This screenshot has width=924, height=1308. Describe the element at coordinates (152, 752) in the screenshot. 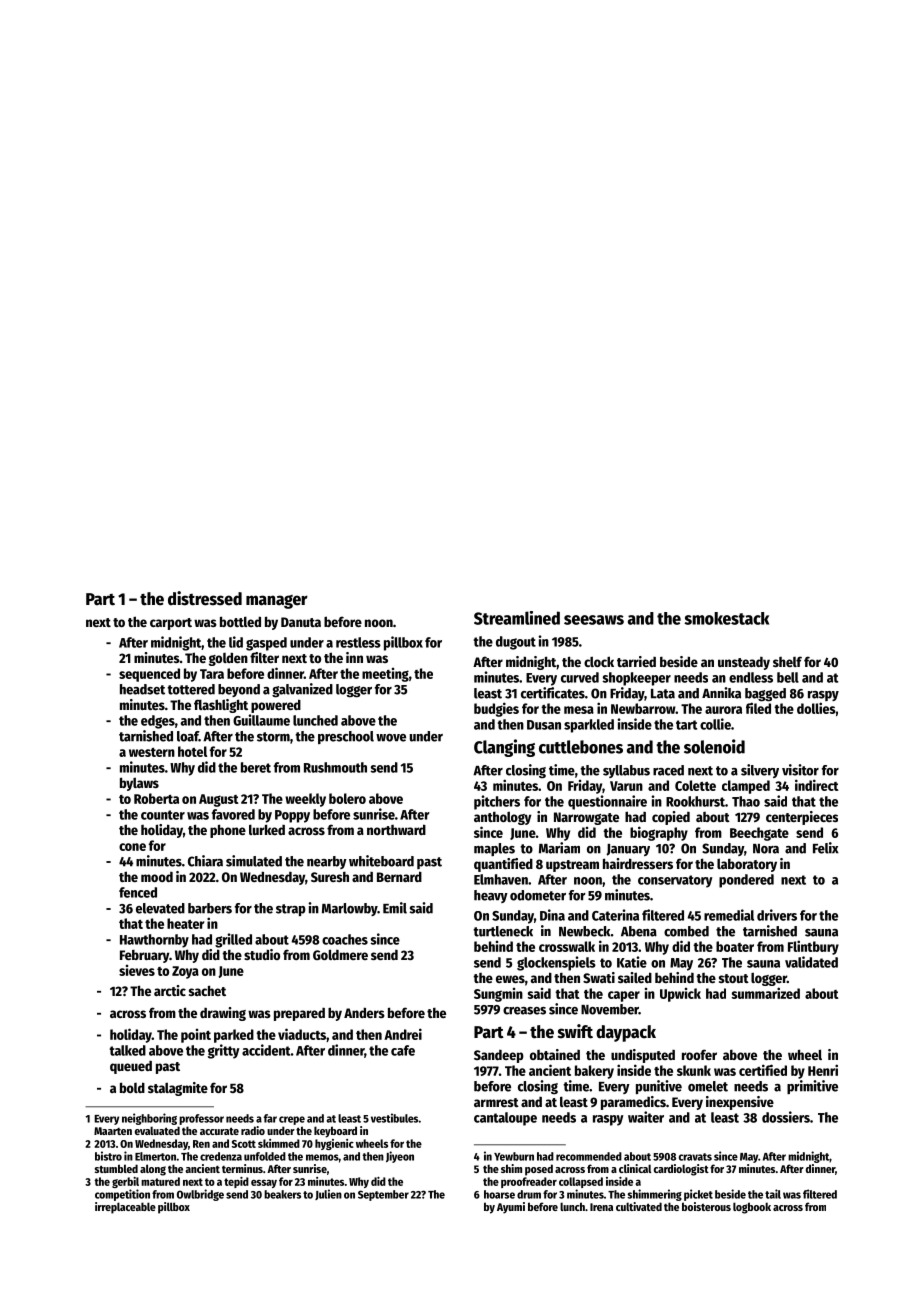

I see `western` at that location.
